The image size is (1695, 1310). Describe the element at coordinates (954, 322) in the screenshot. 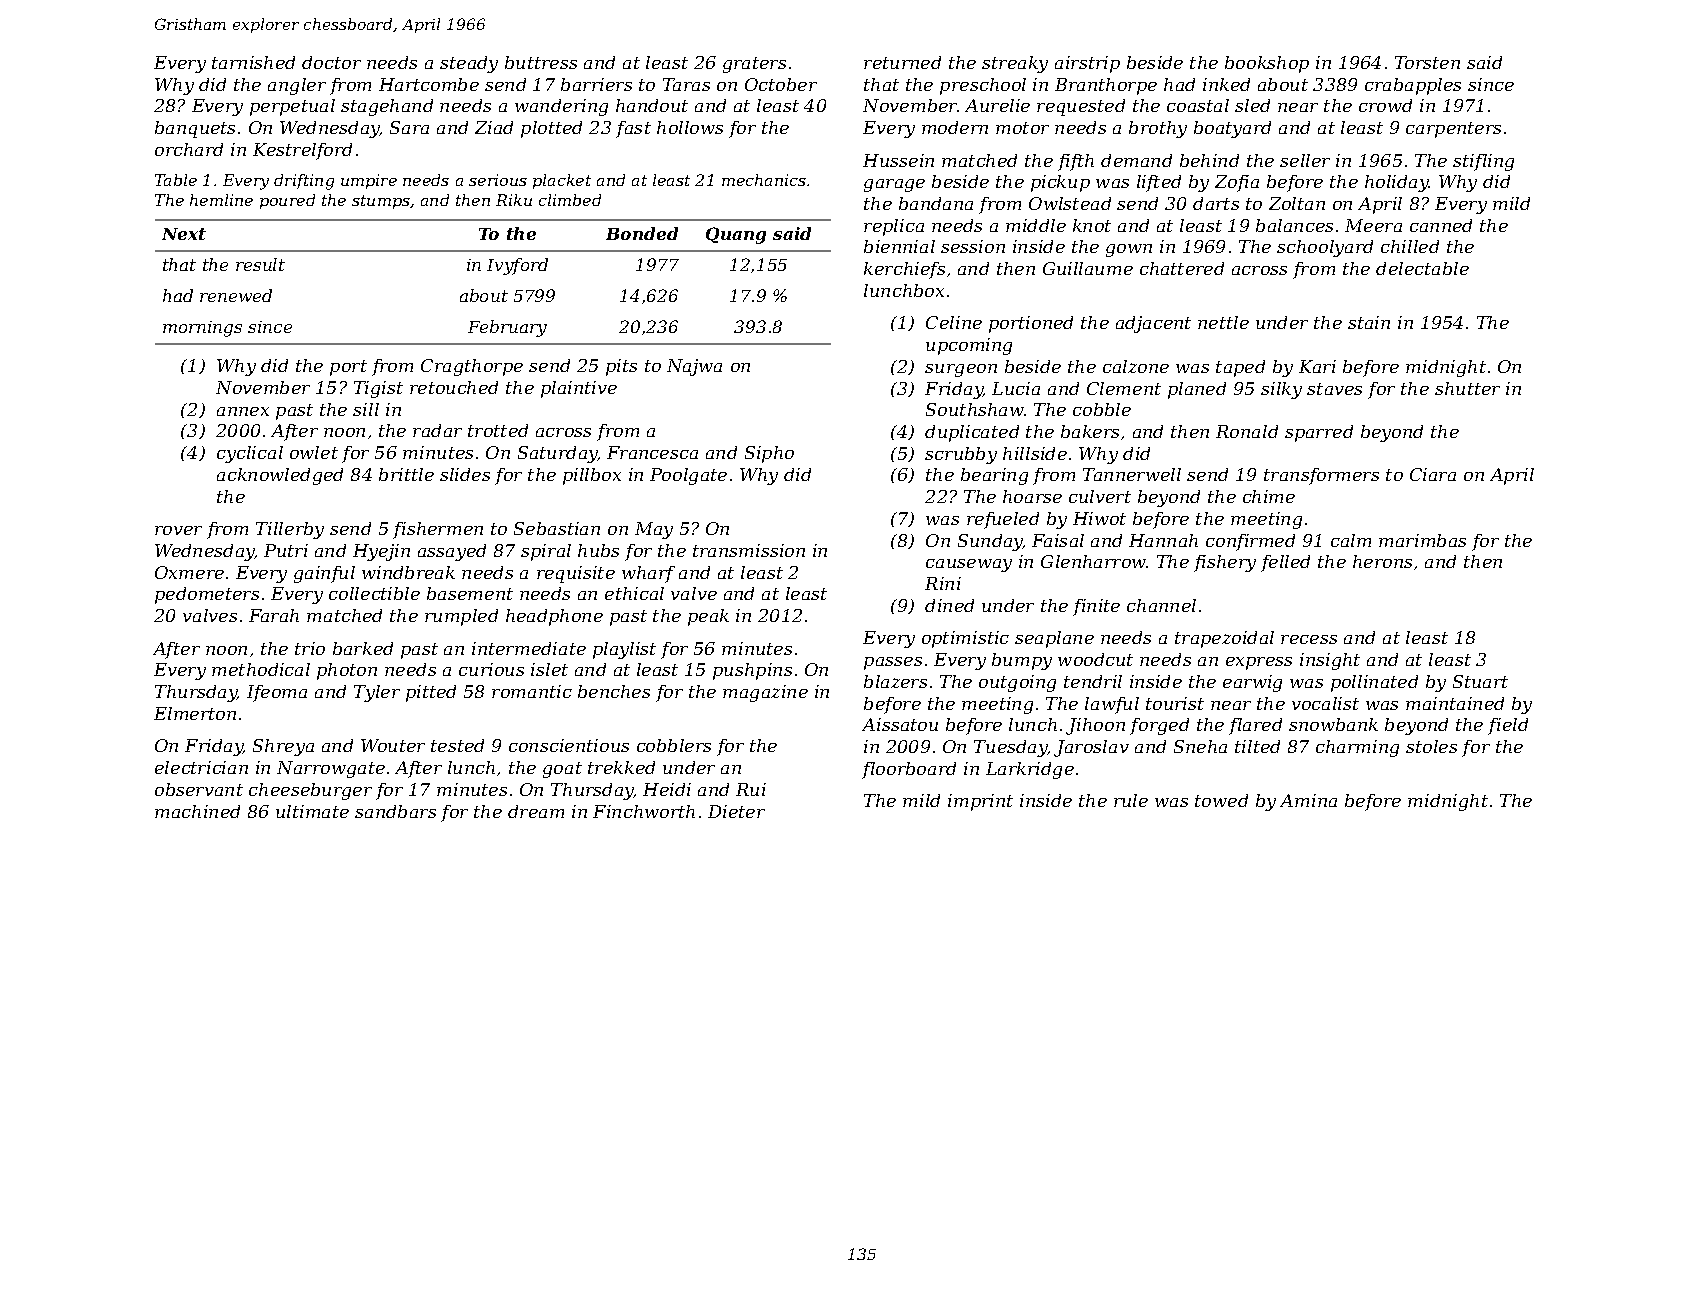

I see `Celine` at that location.
